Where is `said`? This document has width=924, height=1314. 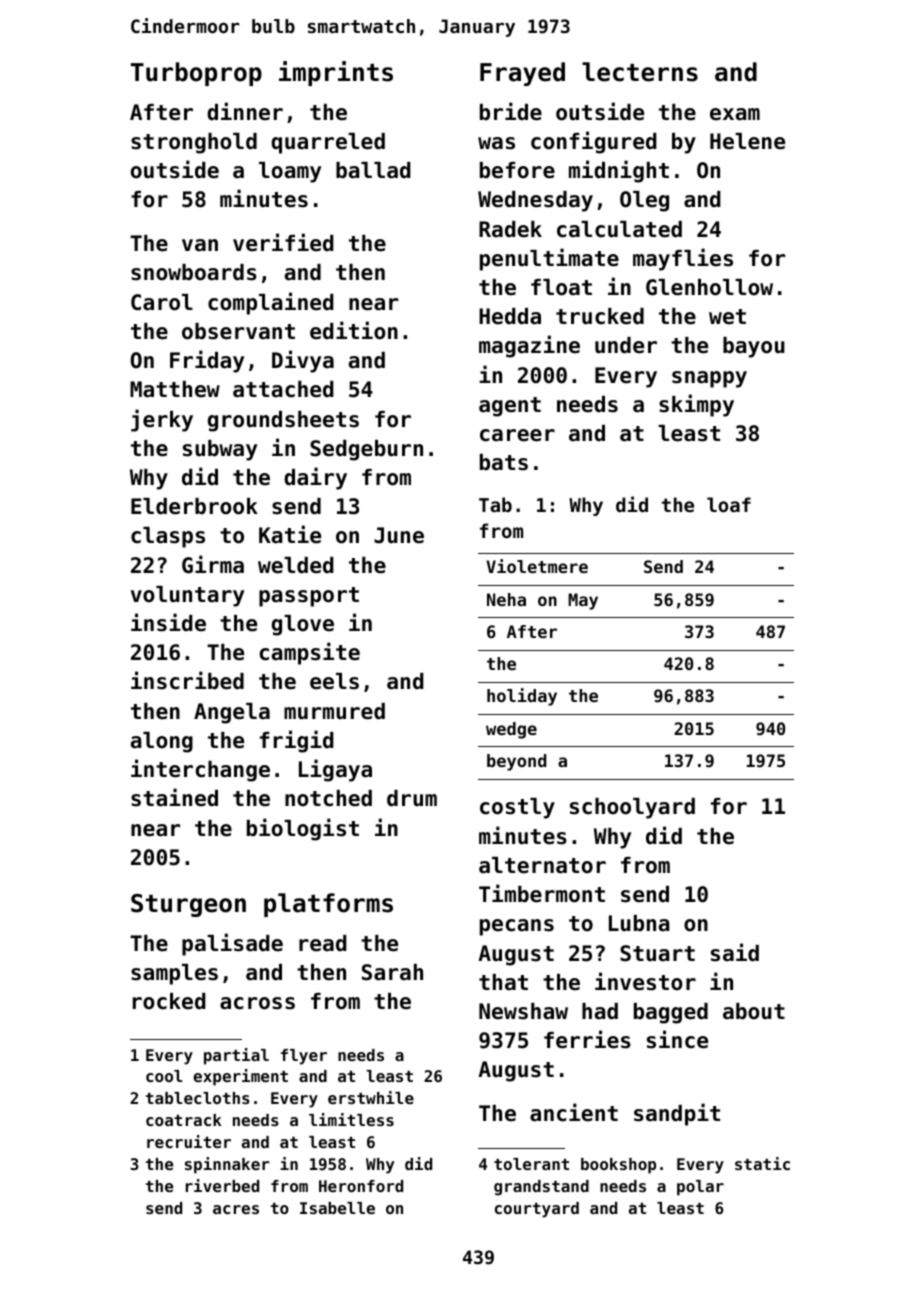 said is located at coordinates (735, 952).
